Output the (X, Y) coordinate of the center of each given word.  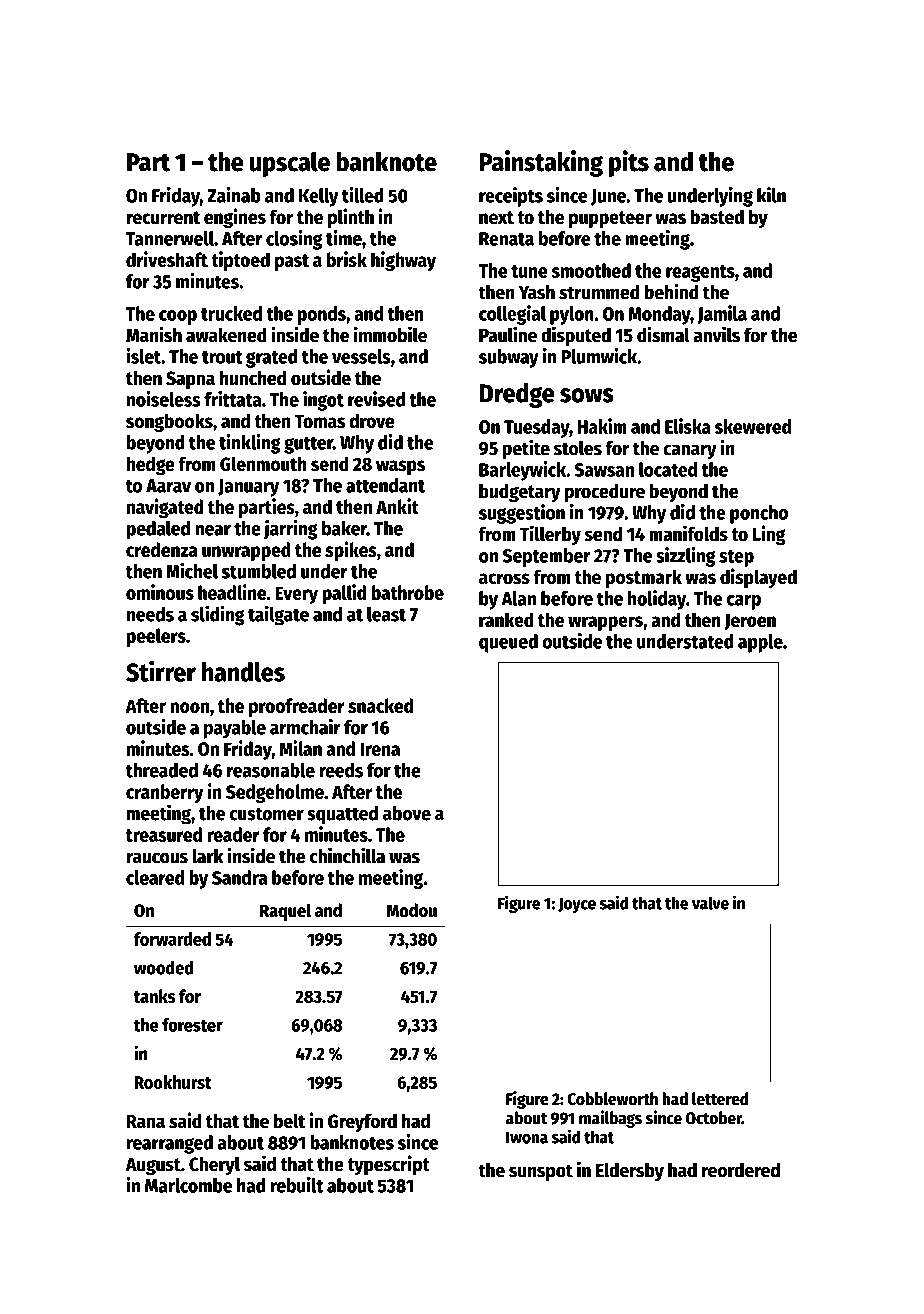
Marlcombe (188, 1185)
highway (403, 261)
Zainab (234, 195)
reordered (741, 1170)
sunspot (541, 1173)
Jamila (722, 314)
